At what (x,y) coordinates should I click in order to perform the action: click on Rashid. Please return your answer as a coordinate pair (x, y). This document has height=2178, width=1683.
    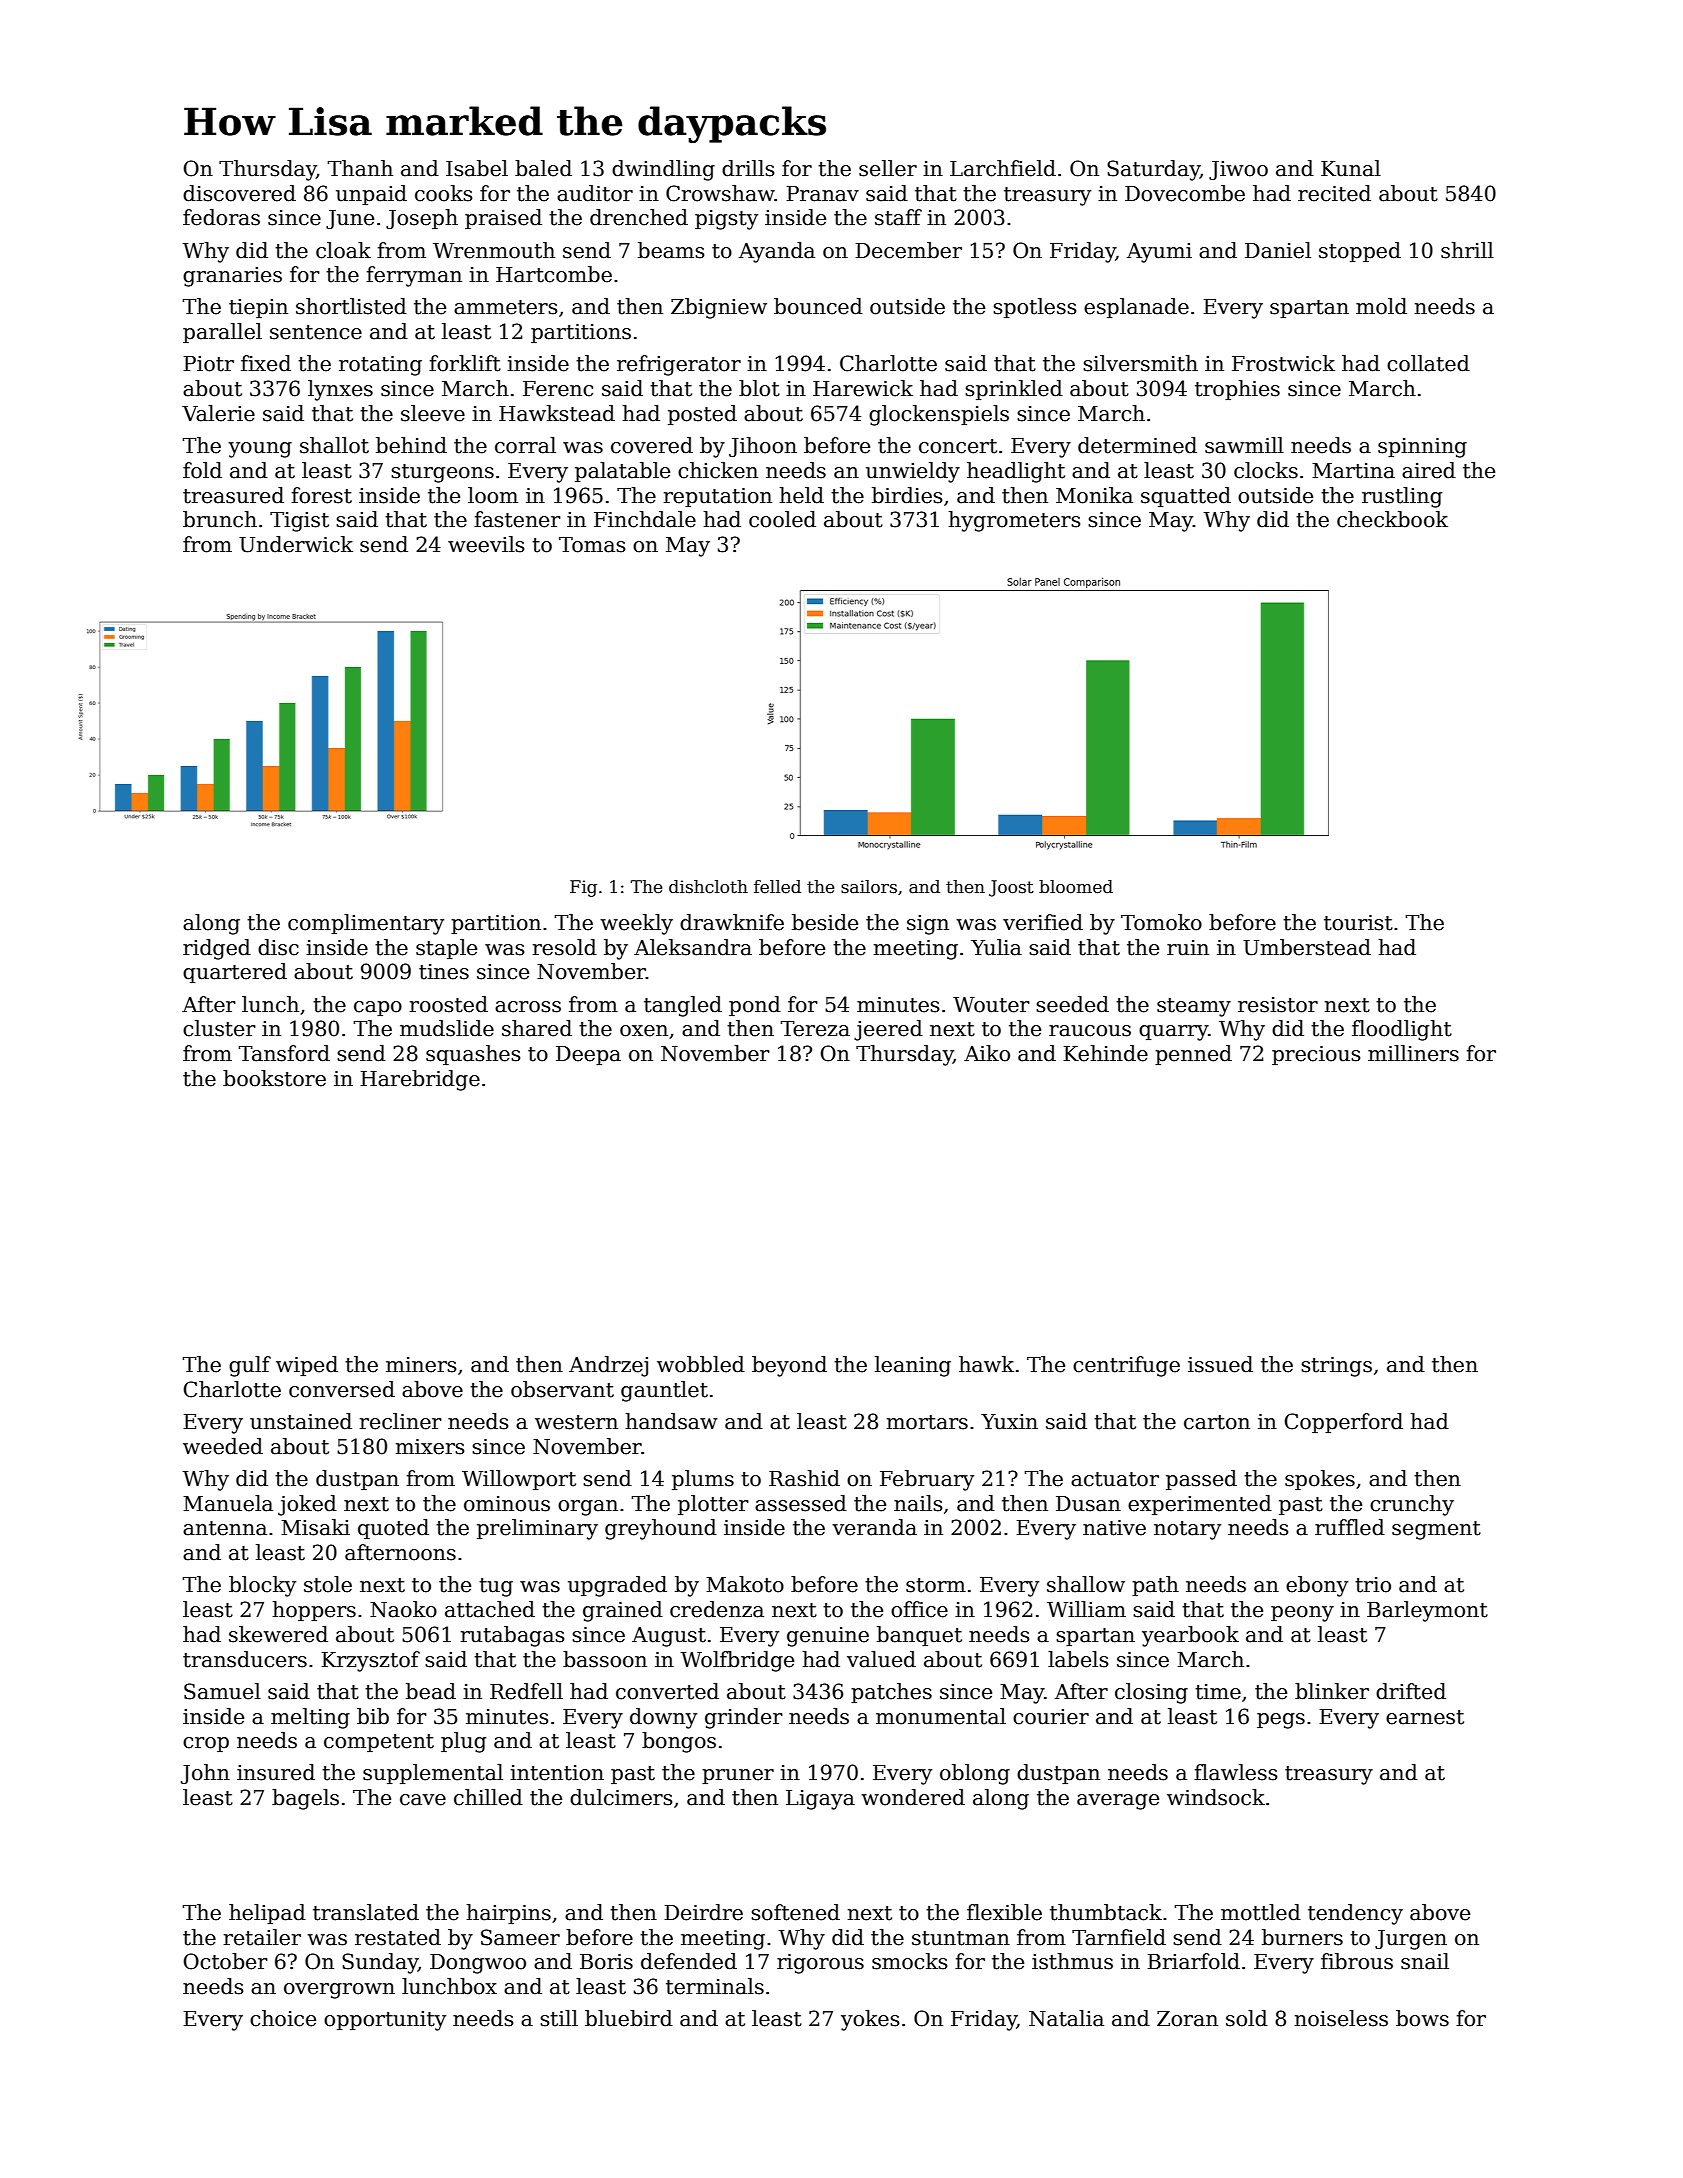
    Looking at the image, I should click on (804, 1478).
